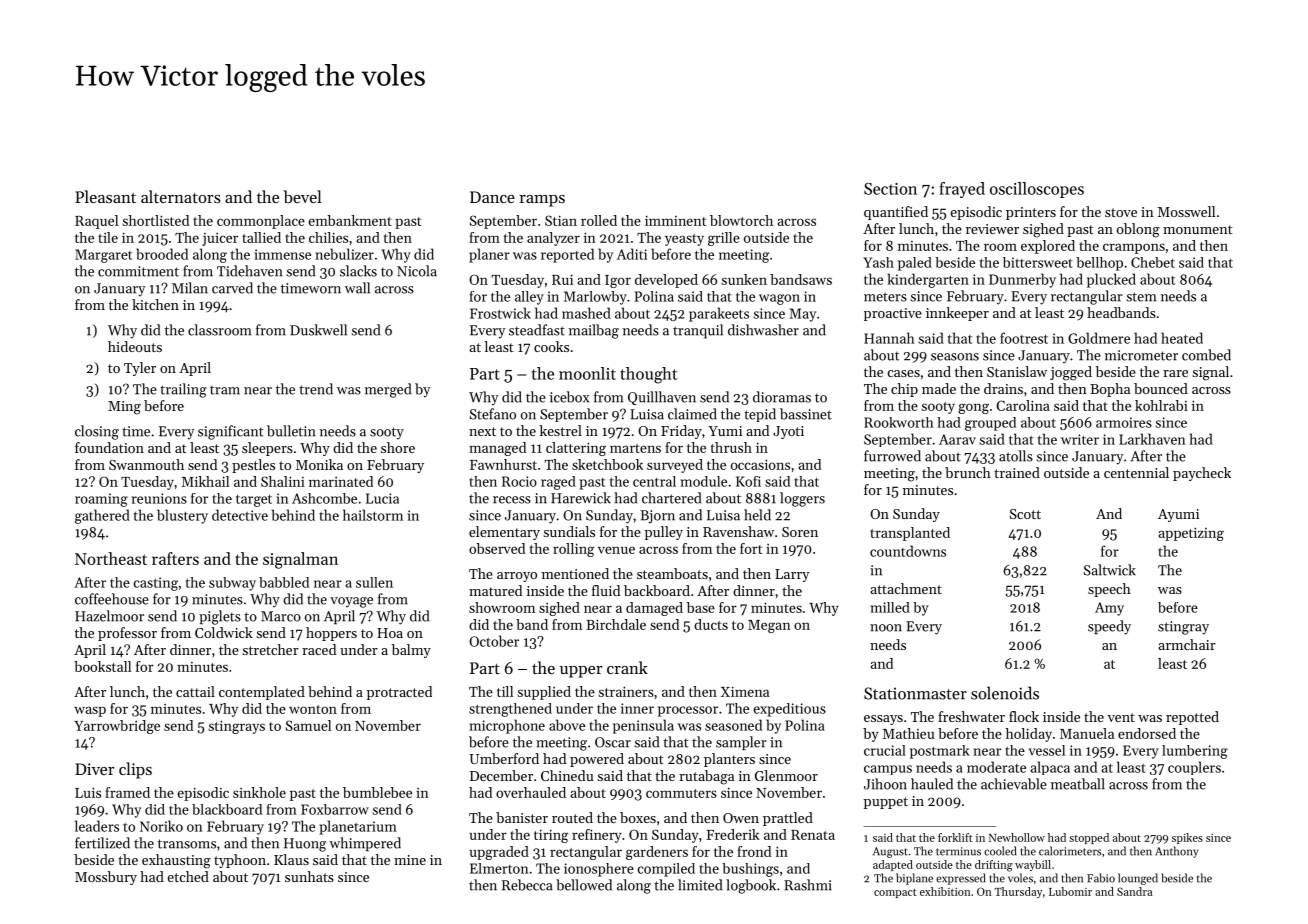 This page has width=1308, height=924. Describe the element at coordinates (1025, 514) in the page. I see `Scott` at that location.
